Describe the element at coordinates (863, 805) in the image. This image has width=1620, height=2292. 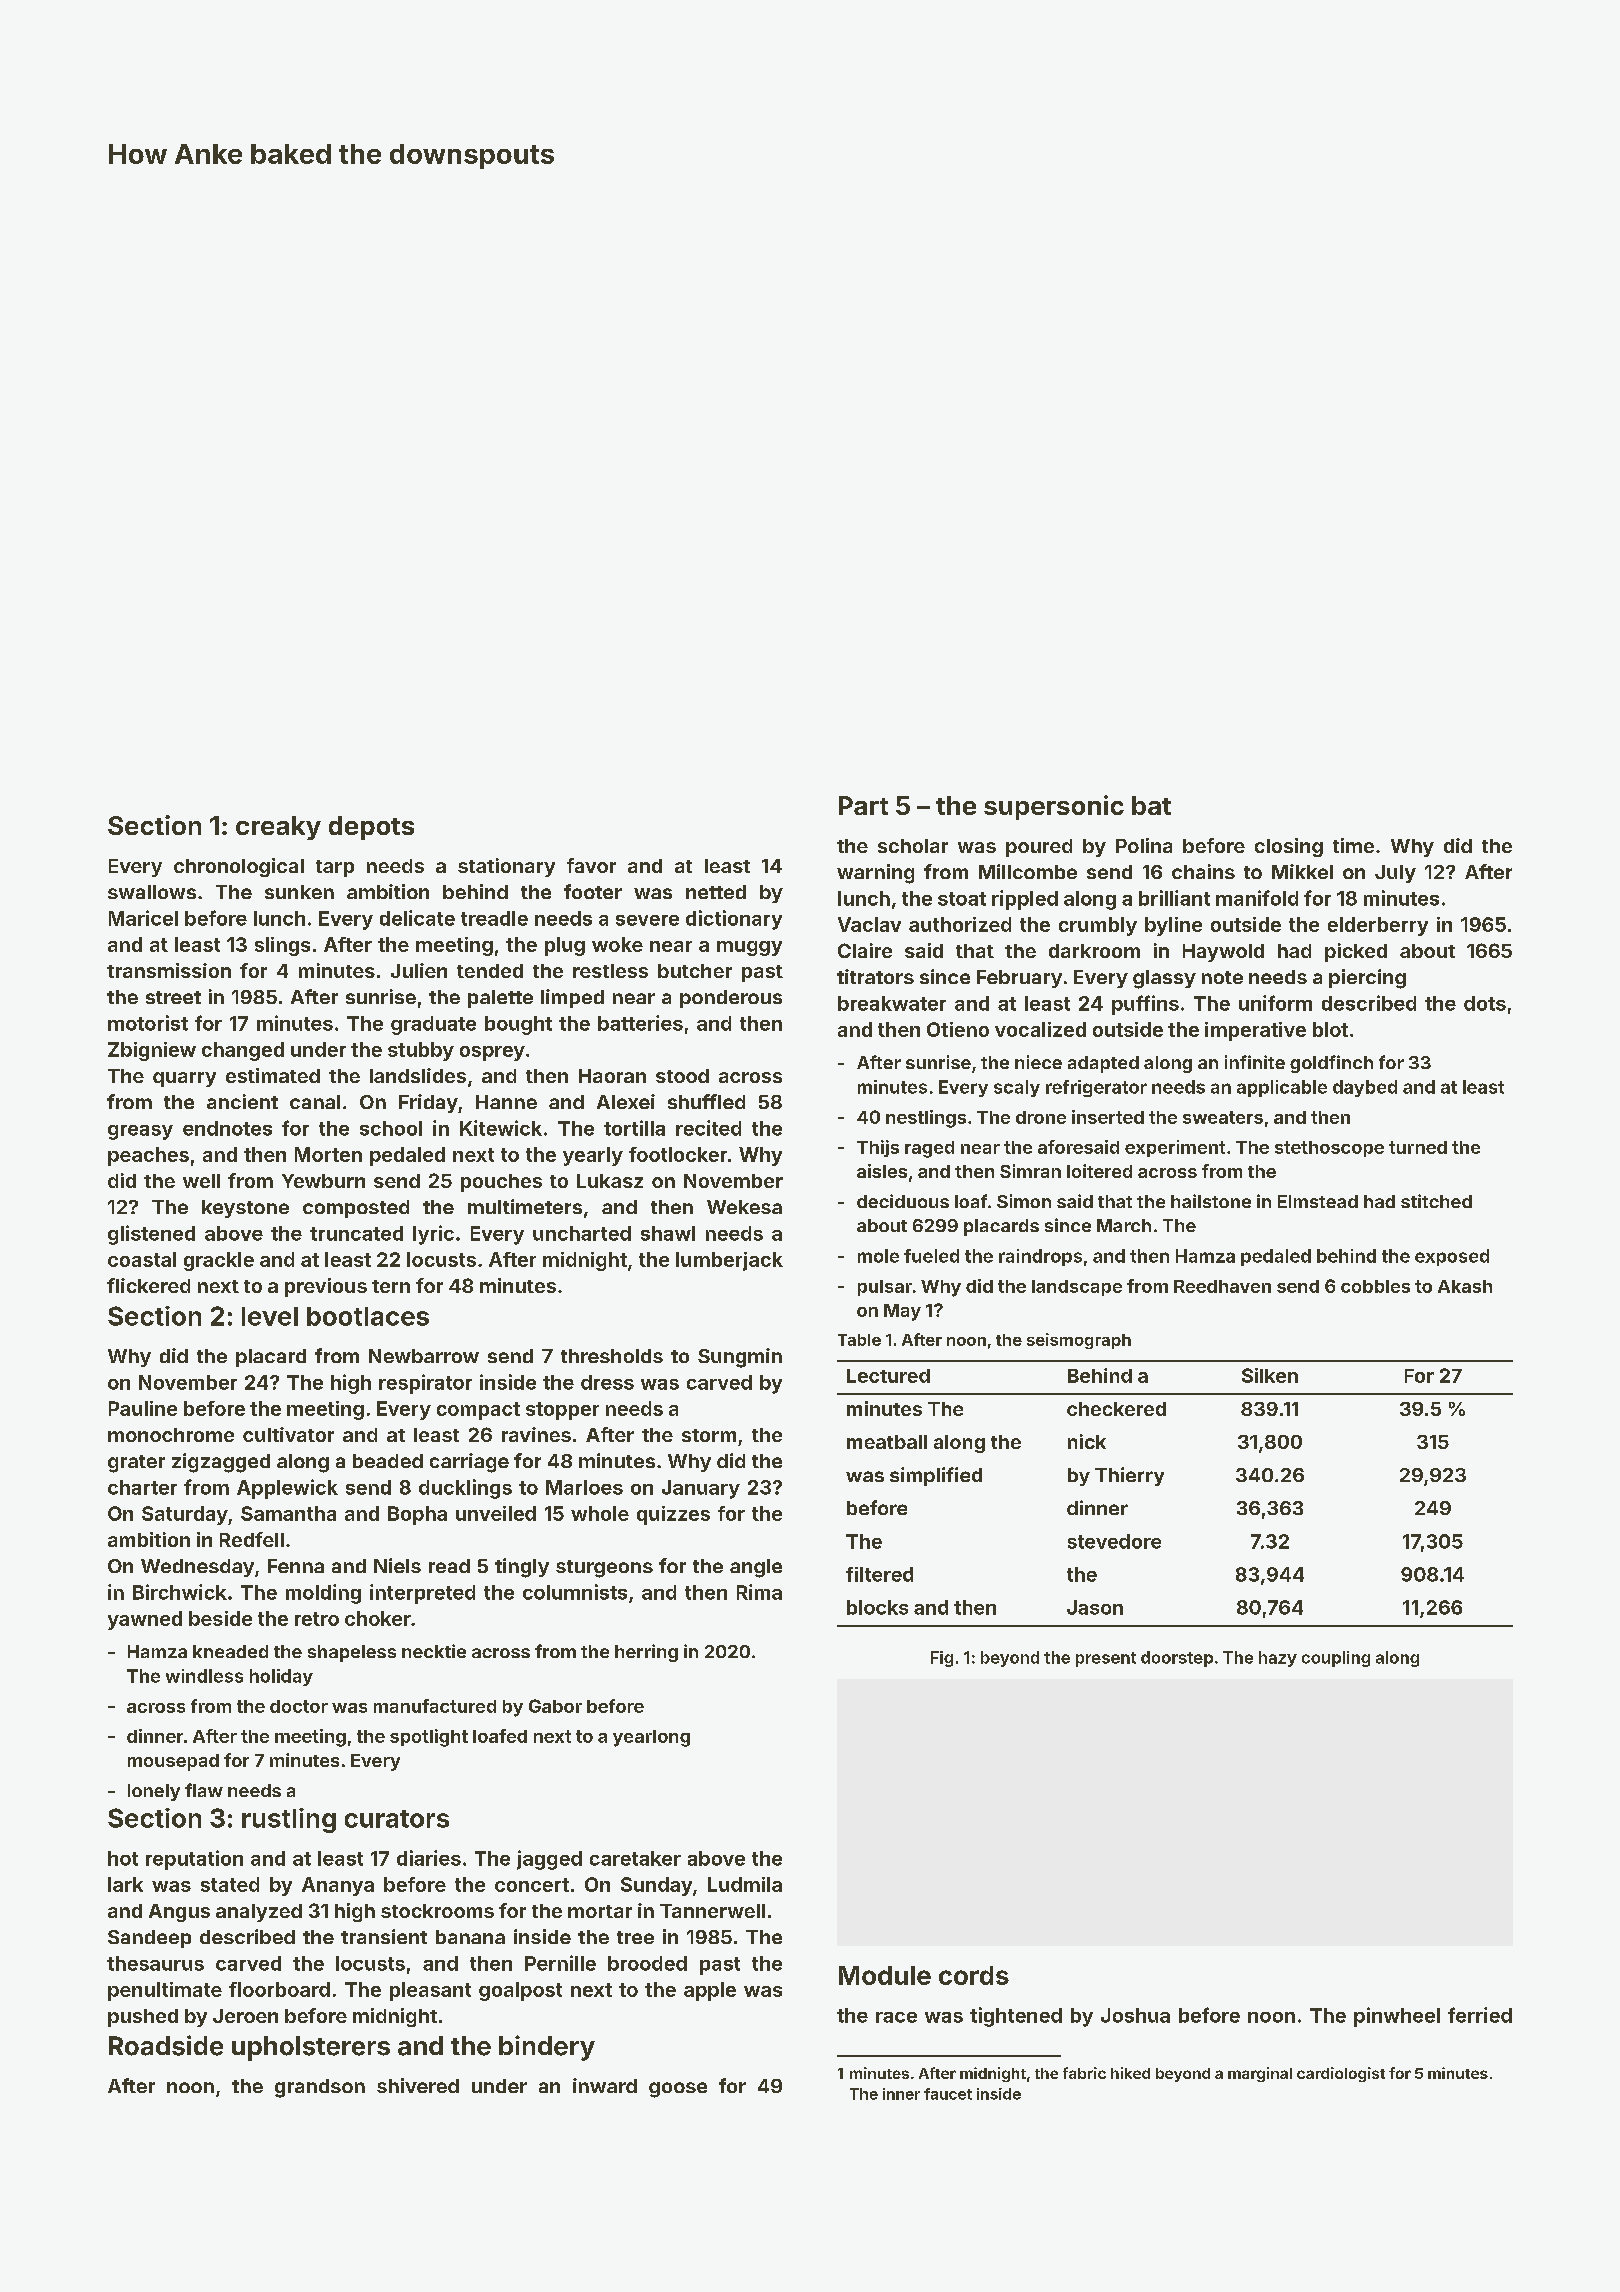
I see `Part` at that location.
